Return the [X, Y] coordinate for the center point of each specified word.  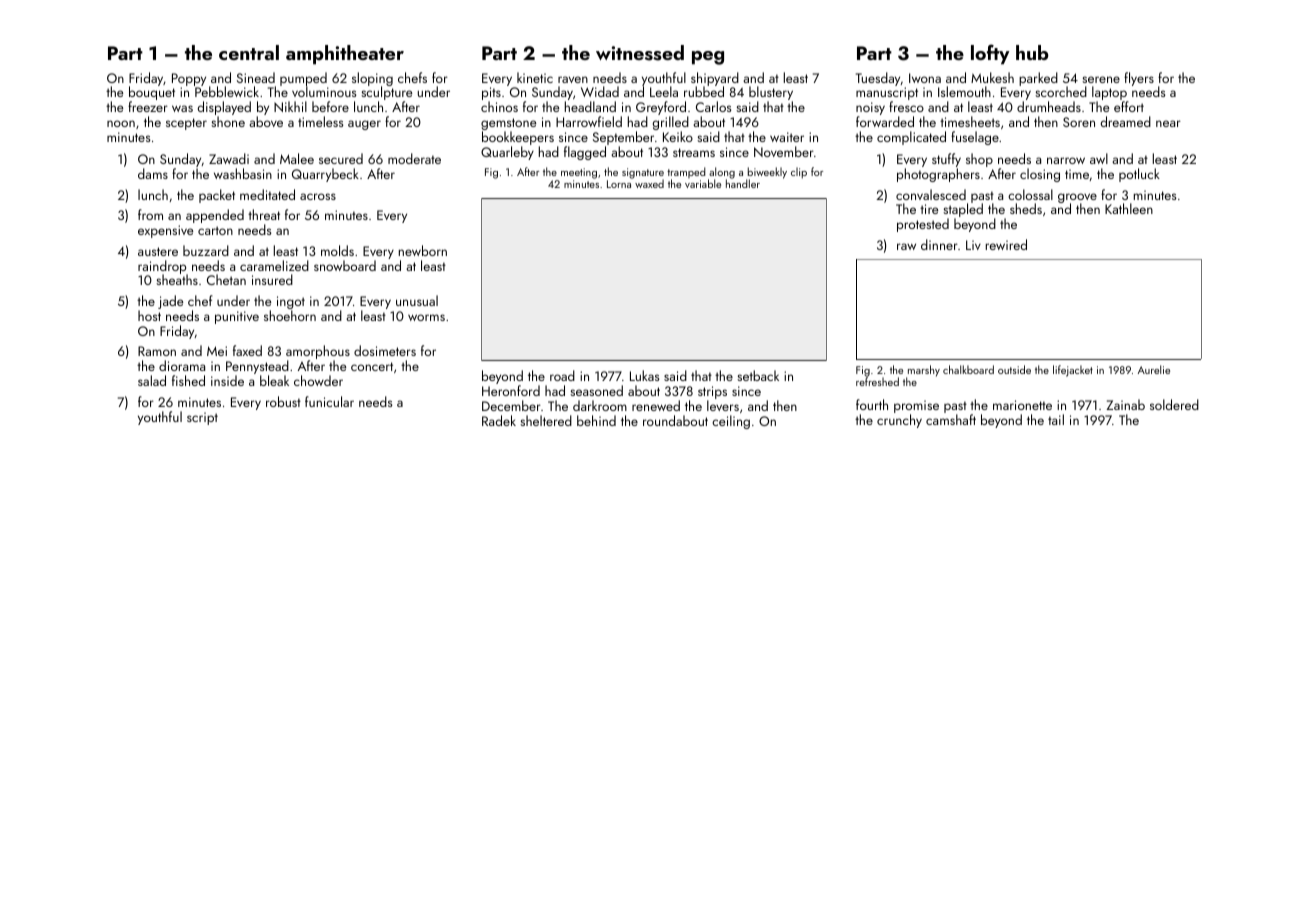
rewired [1006, 244]
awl [1099, 158]
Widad [600, 91]
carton [215, 230]
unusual [417, 300]
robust [283, 401]
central [249, 52]
